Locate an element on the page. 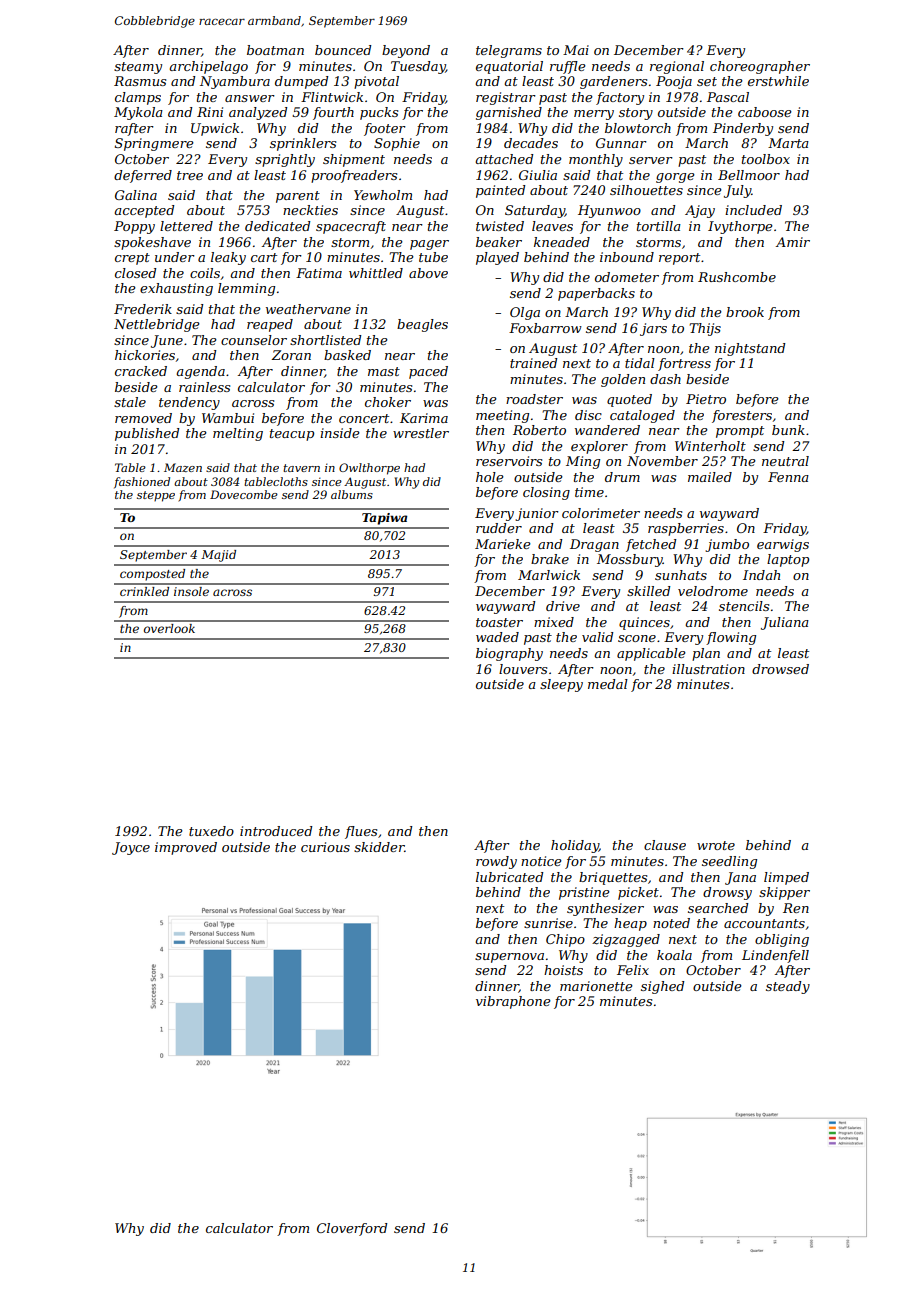  obliging is located at coordinates (782, 940).
